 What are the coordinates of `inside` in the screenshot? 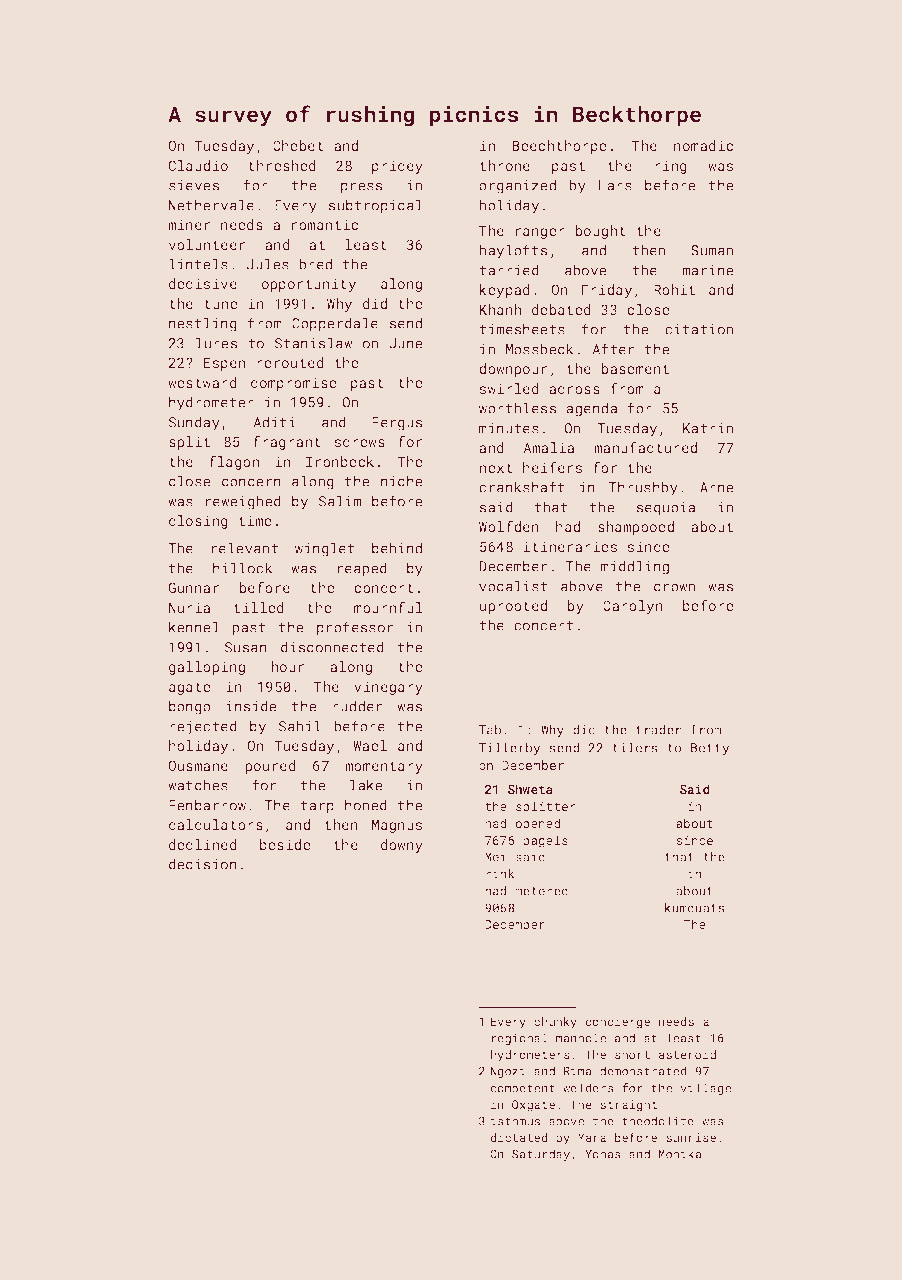 It's located at (251, 706).
